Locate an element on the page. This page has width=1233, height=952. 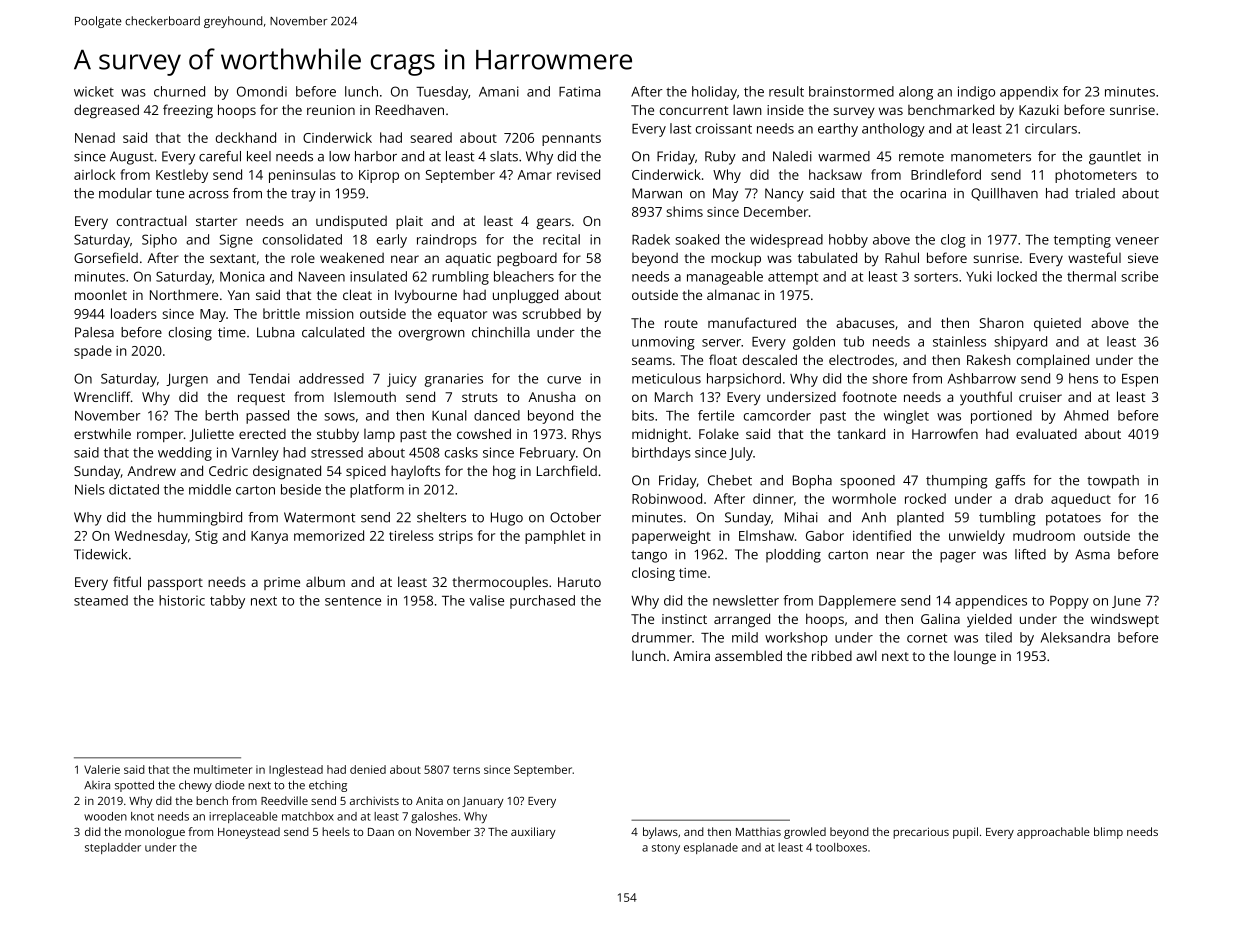
croissant is located at coordinates (724, 128).
